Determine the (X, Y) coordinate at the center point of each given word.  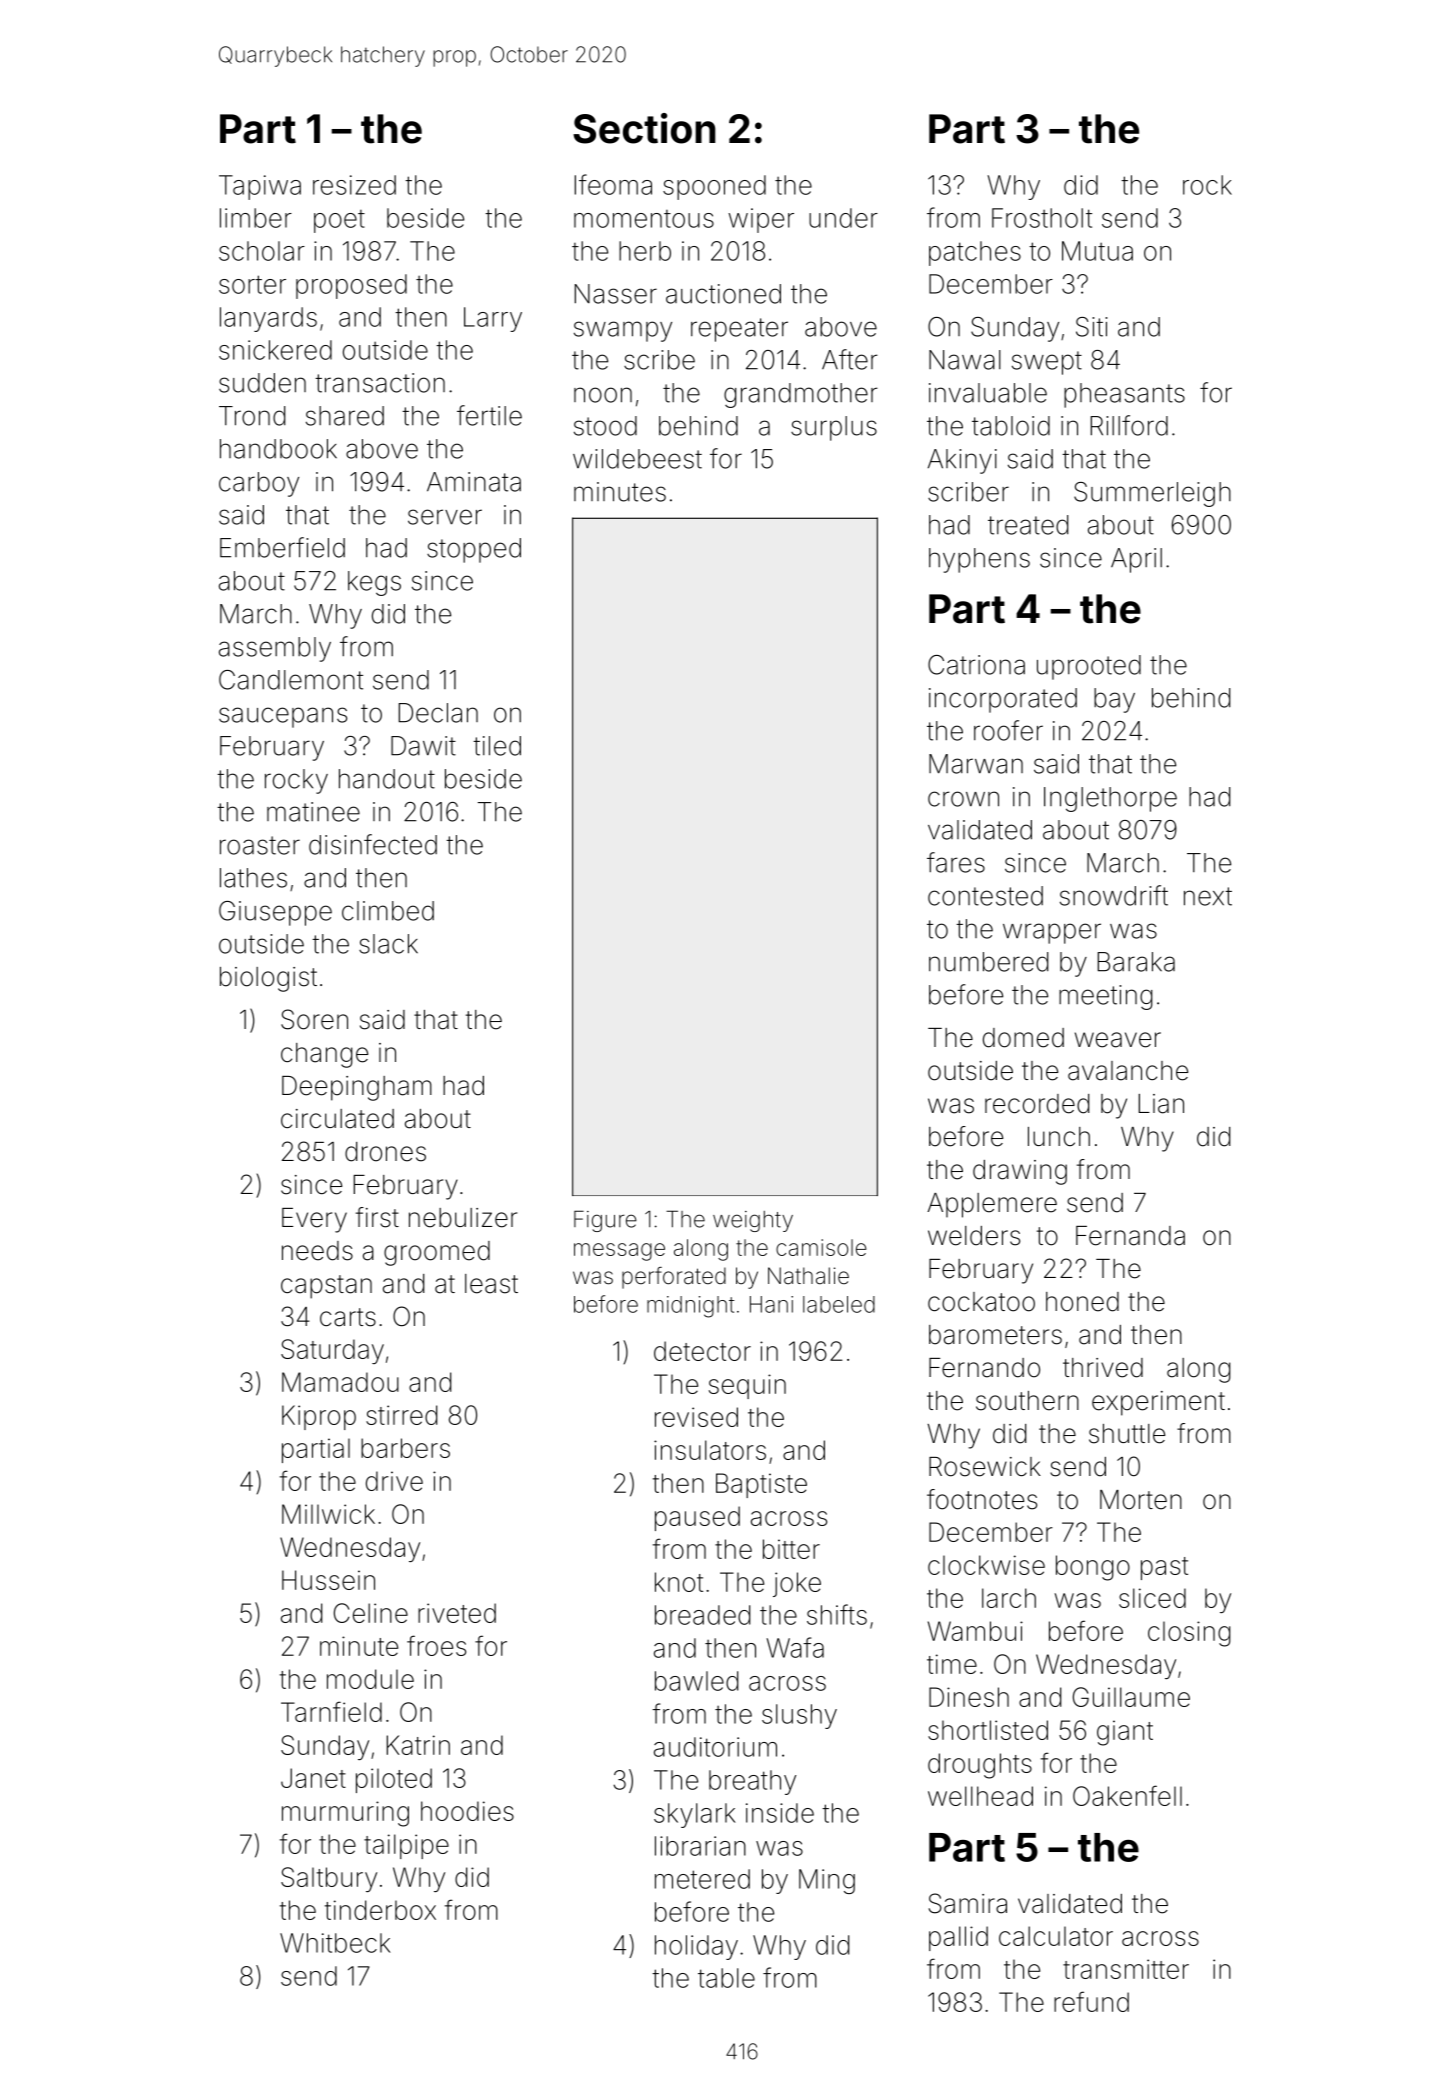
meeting (1105, 997)
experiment (1158, 1403)
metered (702, 1879)
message (619, 1252)
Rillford (1129, 425)
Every (314, 1220)
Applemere (992, 1205)
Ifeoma (613, 184)
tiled (497, 746)
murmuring (345, 1814)
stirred (401, 1415)
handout (387, 779)
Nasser (616, 294)
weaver (1118, 1040)
